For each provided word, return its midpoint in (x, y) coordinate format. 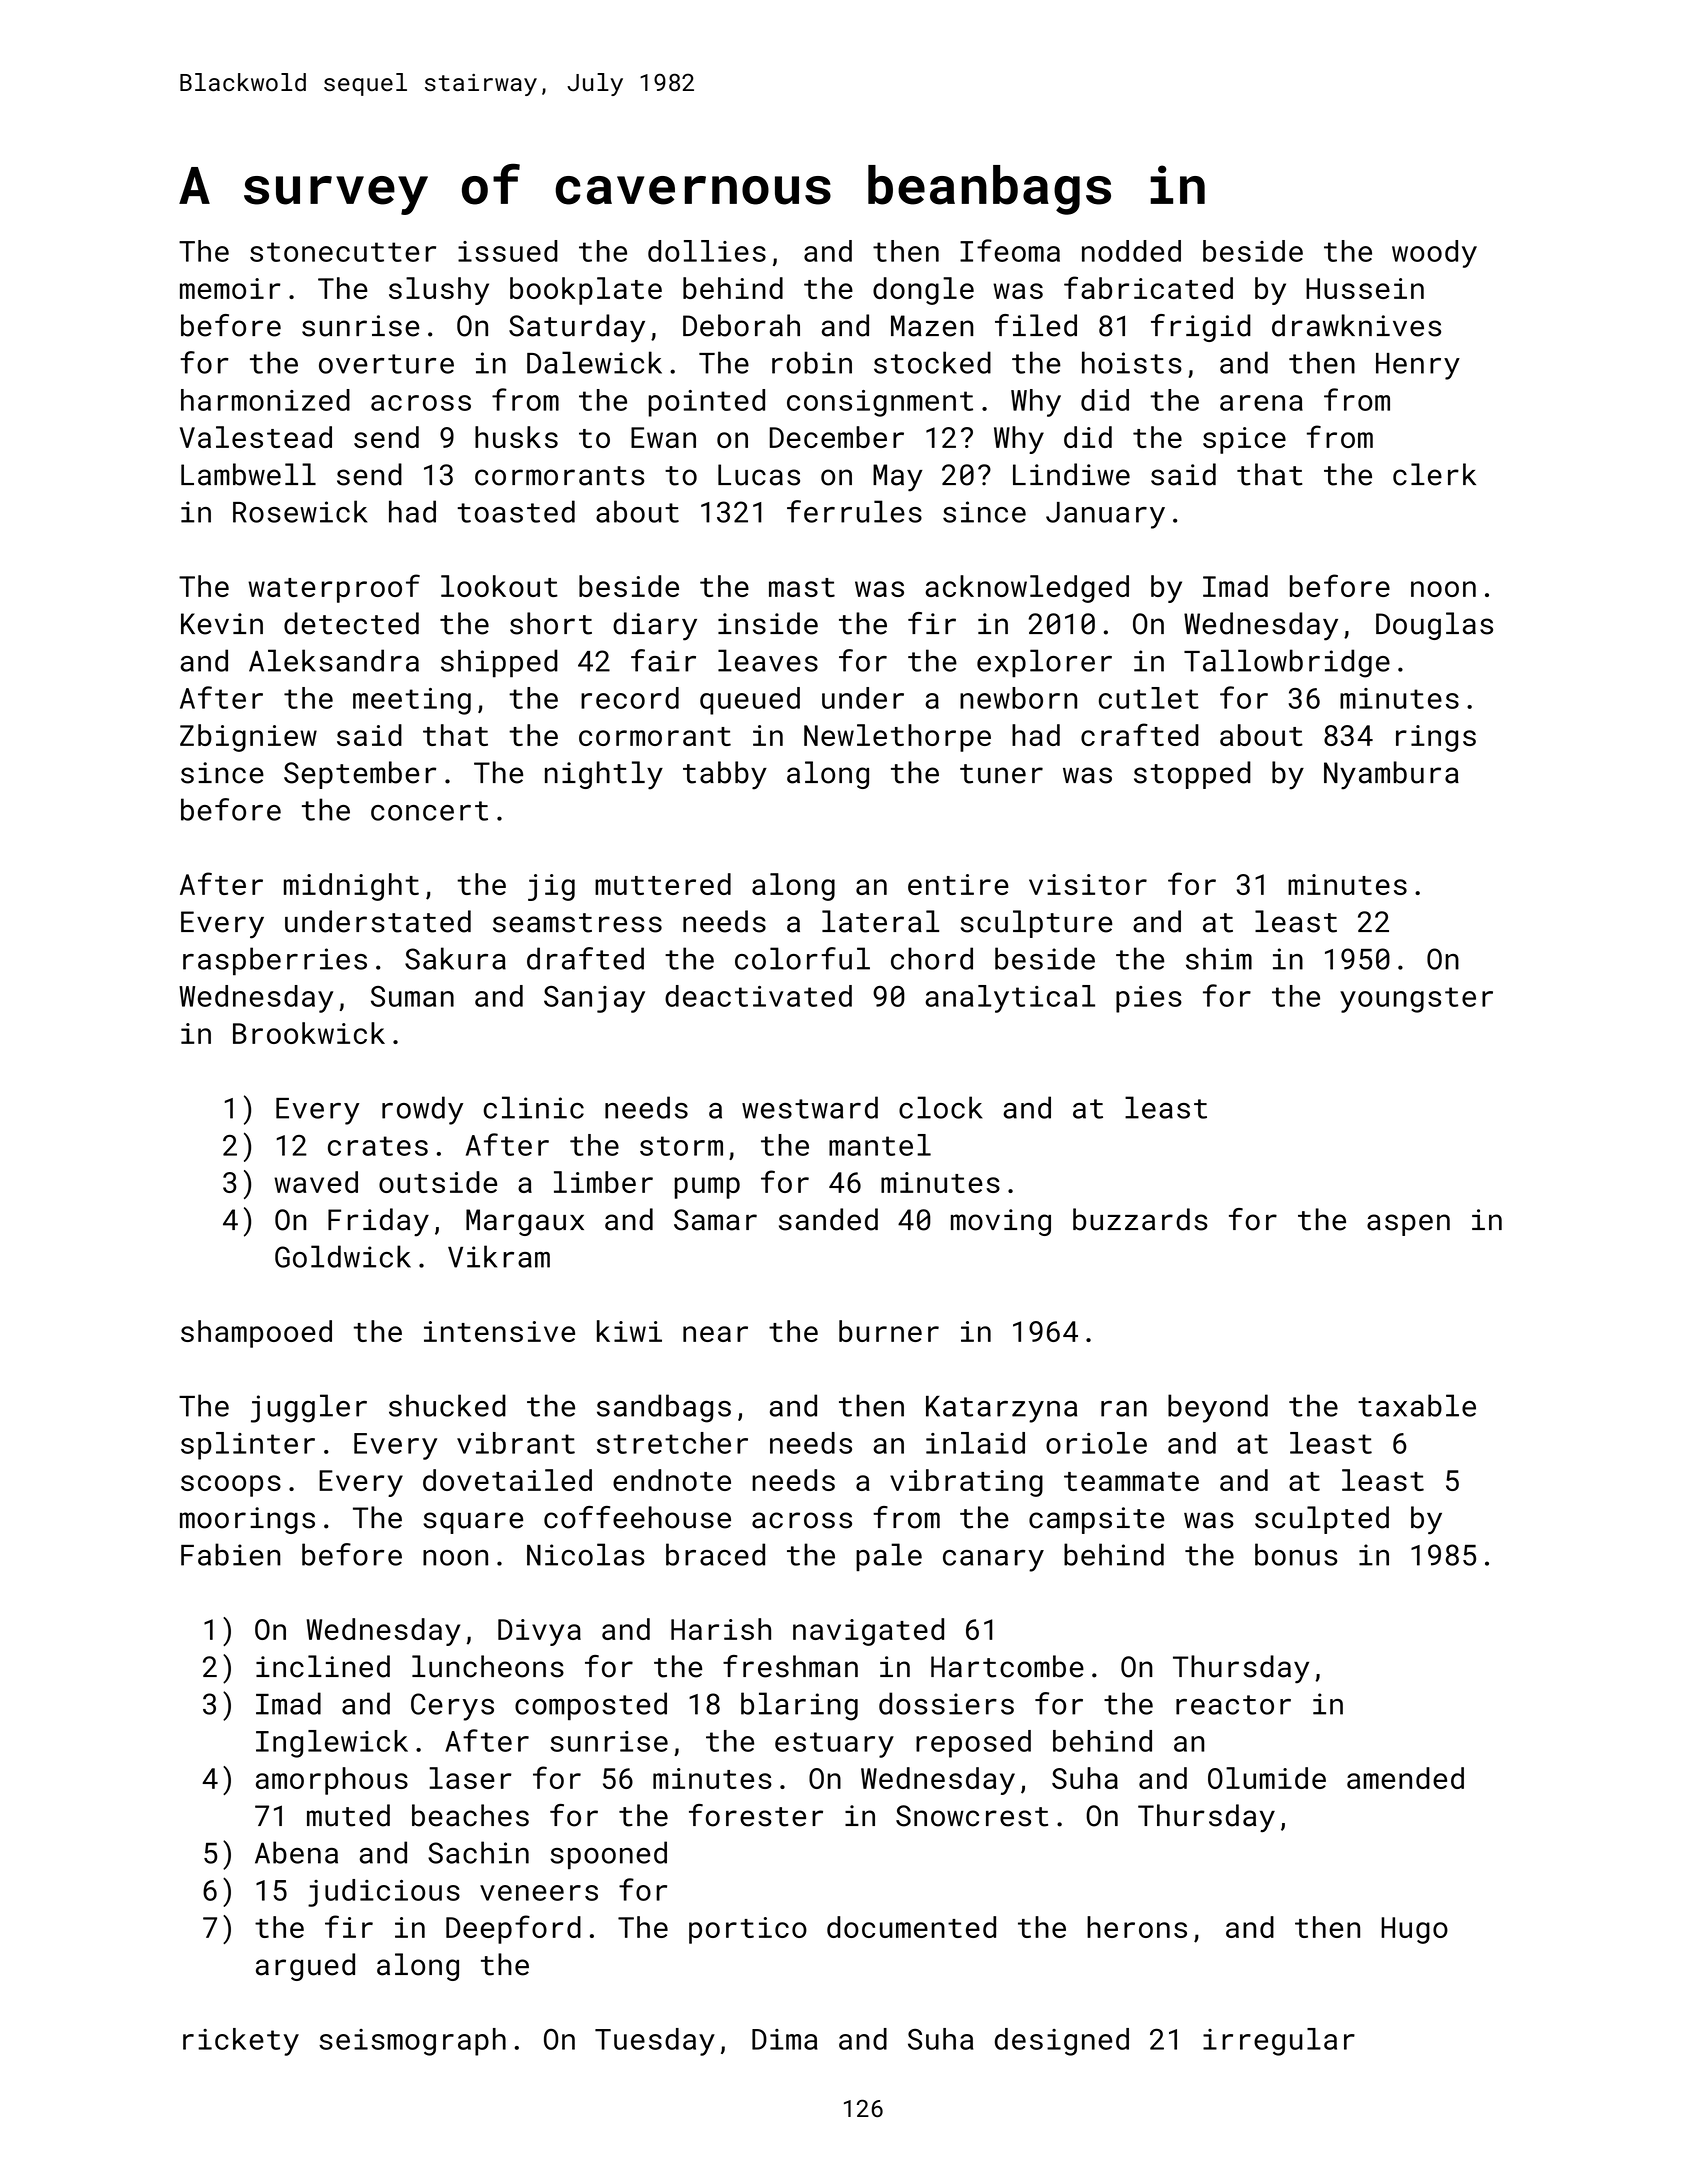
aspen (1408, 1225)
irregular (1279, 2042)
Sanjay (594, 999)
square (473, 1523)
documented (911, 1927)
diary (655, 626)
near (715, 1334)
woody (1434, 254)
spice (1244, 440)
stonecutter (343, 252)
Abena (296, 1852)
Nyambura (1391, 775)
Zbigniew (248, 738)
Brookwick (309, 1033)
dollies (707, 251)
